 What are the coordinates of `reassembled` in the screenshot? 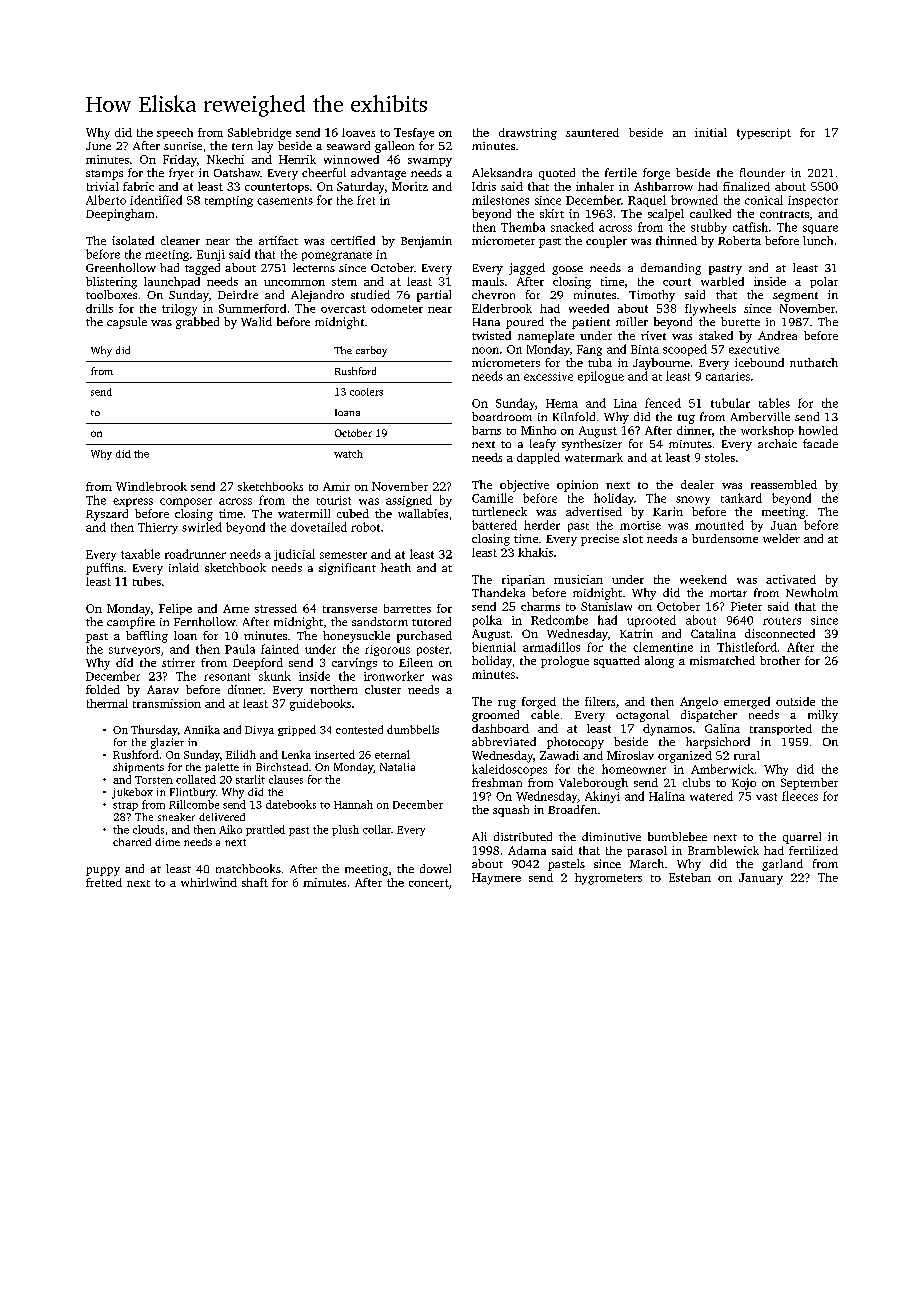 It's located at (784, 484).
